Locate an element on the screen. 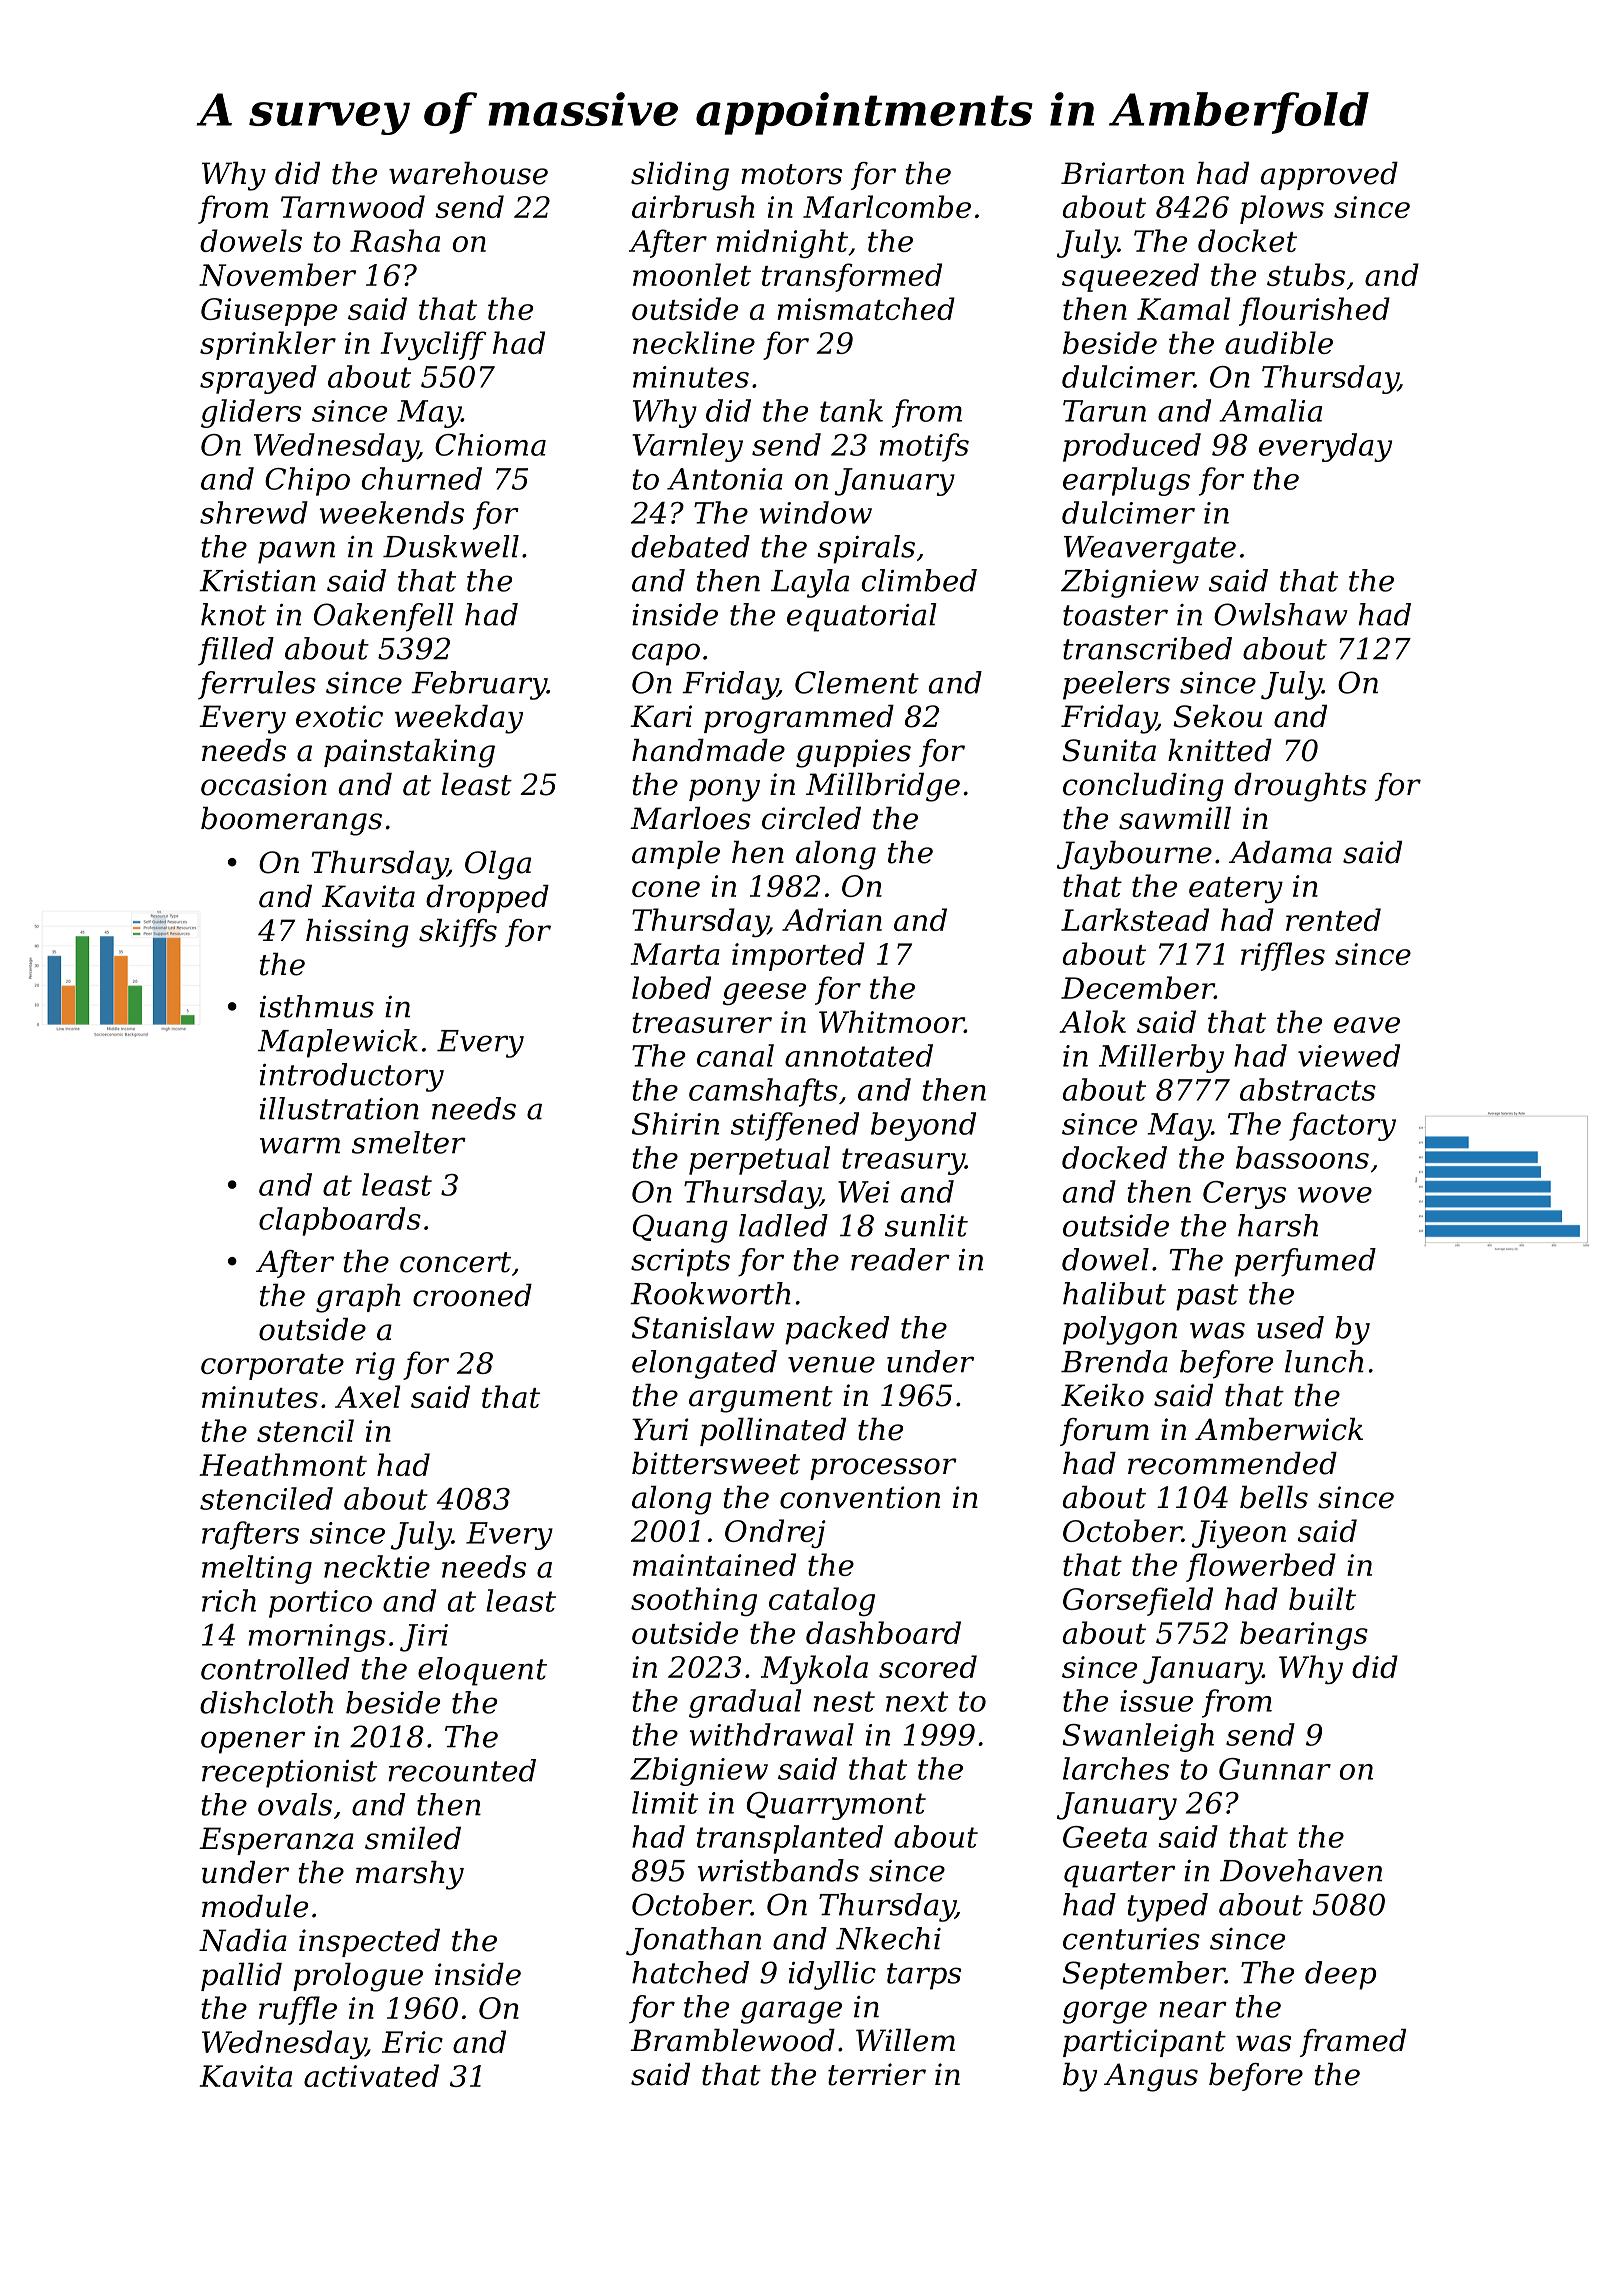  Tarnwood is located at coordinates (353, 206).
